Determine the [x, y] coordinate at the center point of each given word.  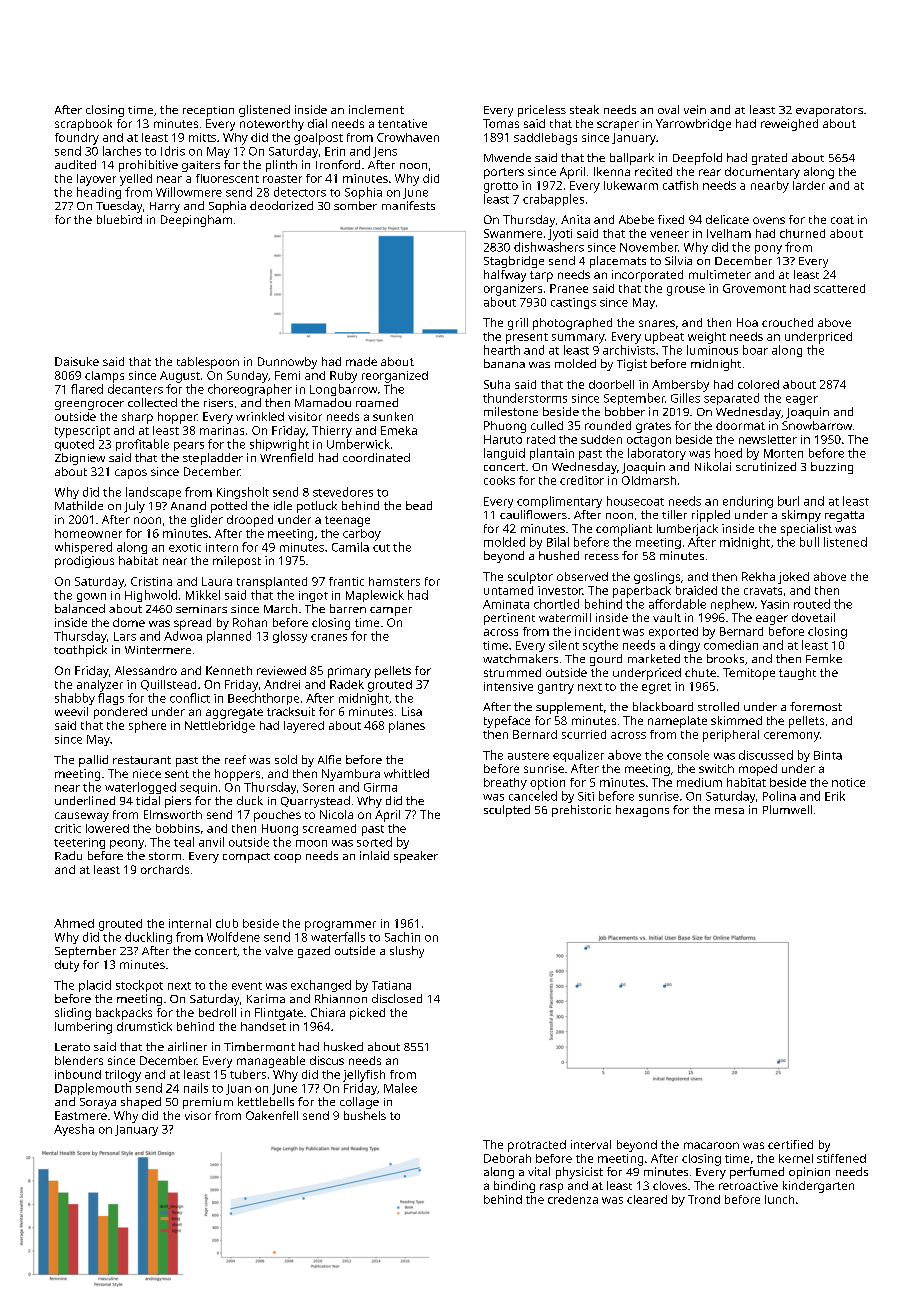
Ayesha [74, 1130]
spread [192, 624]
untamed [508, 590]
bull [809, 542]
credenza [573, 1199]
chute [700, 672]
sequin [198, 788]
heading [99, 193]
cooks [499, 480]
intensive [508, 686]
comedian [731, 645]
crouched [787, 322]
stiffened [841, 1158]
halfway [505, 276]
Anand [188, 505]
